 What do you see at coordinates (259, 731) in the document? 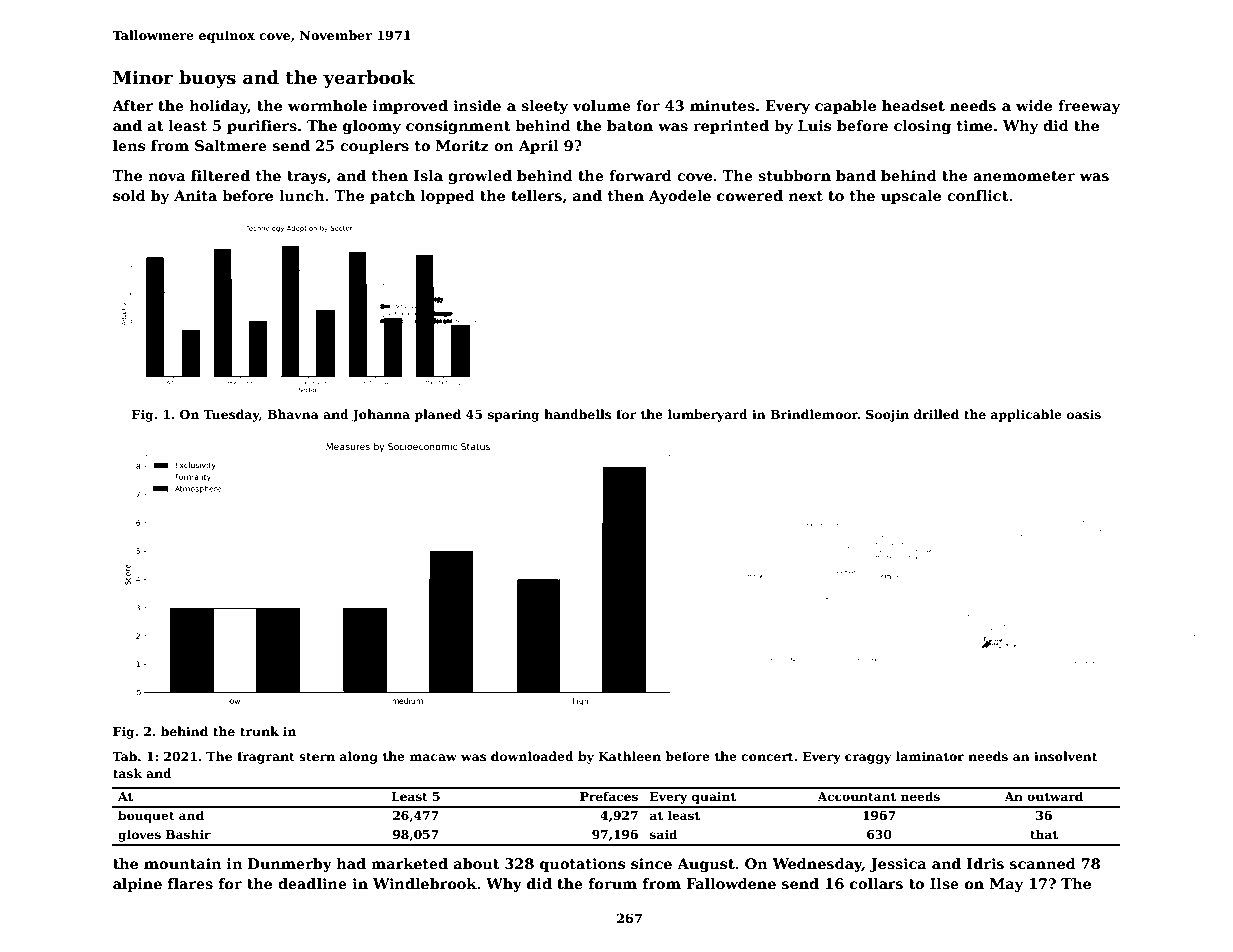
I see `trunk` at bounding box center [259, 731].
